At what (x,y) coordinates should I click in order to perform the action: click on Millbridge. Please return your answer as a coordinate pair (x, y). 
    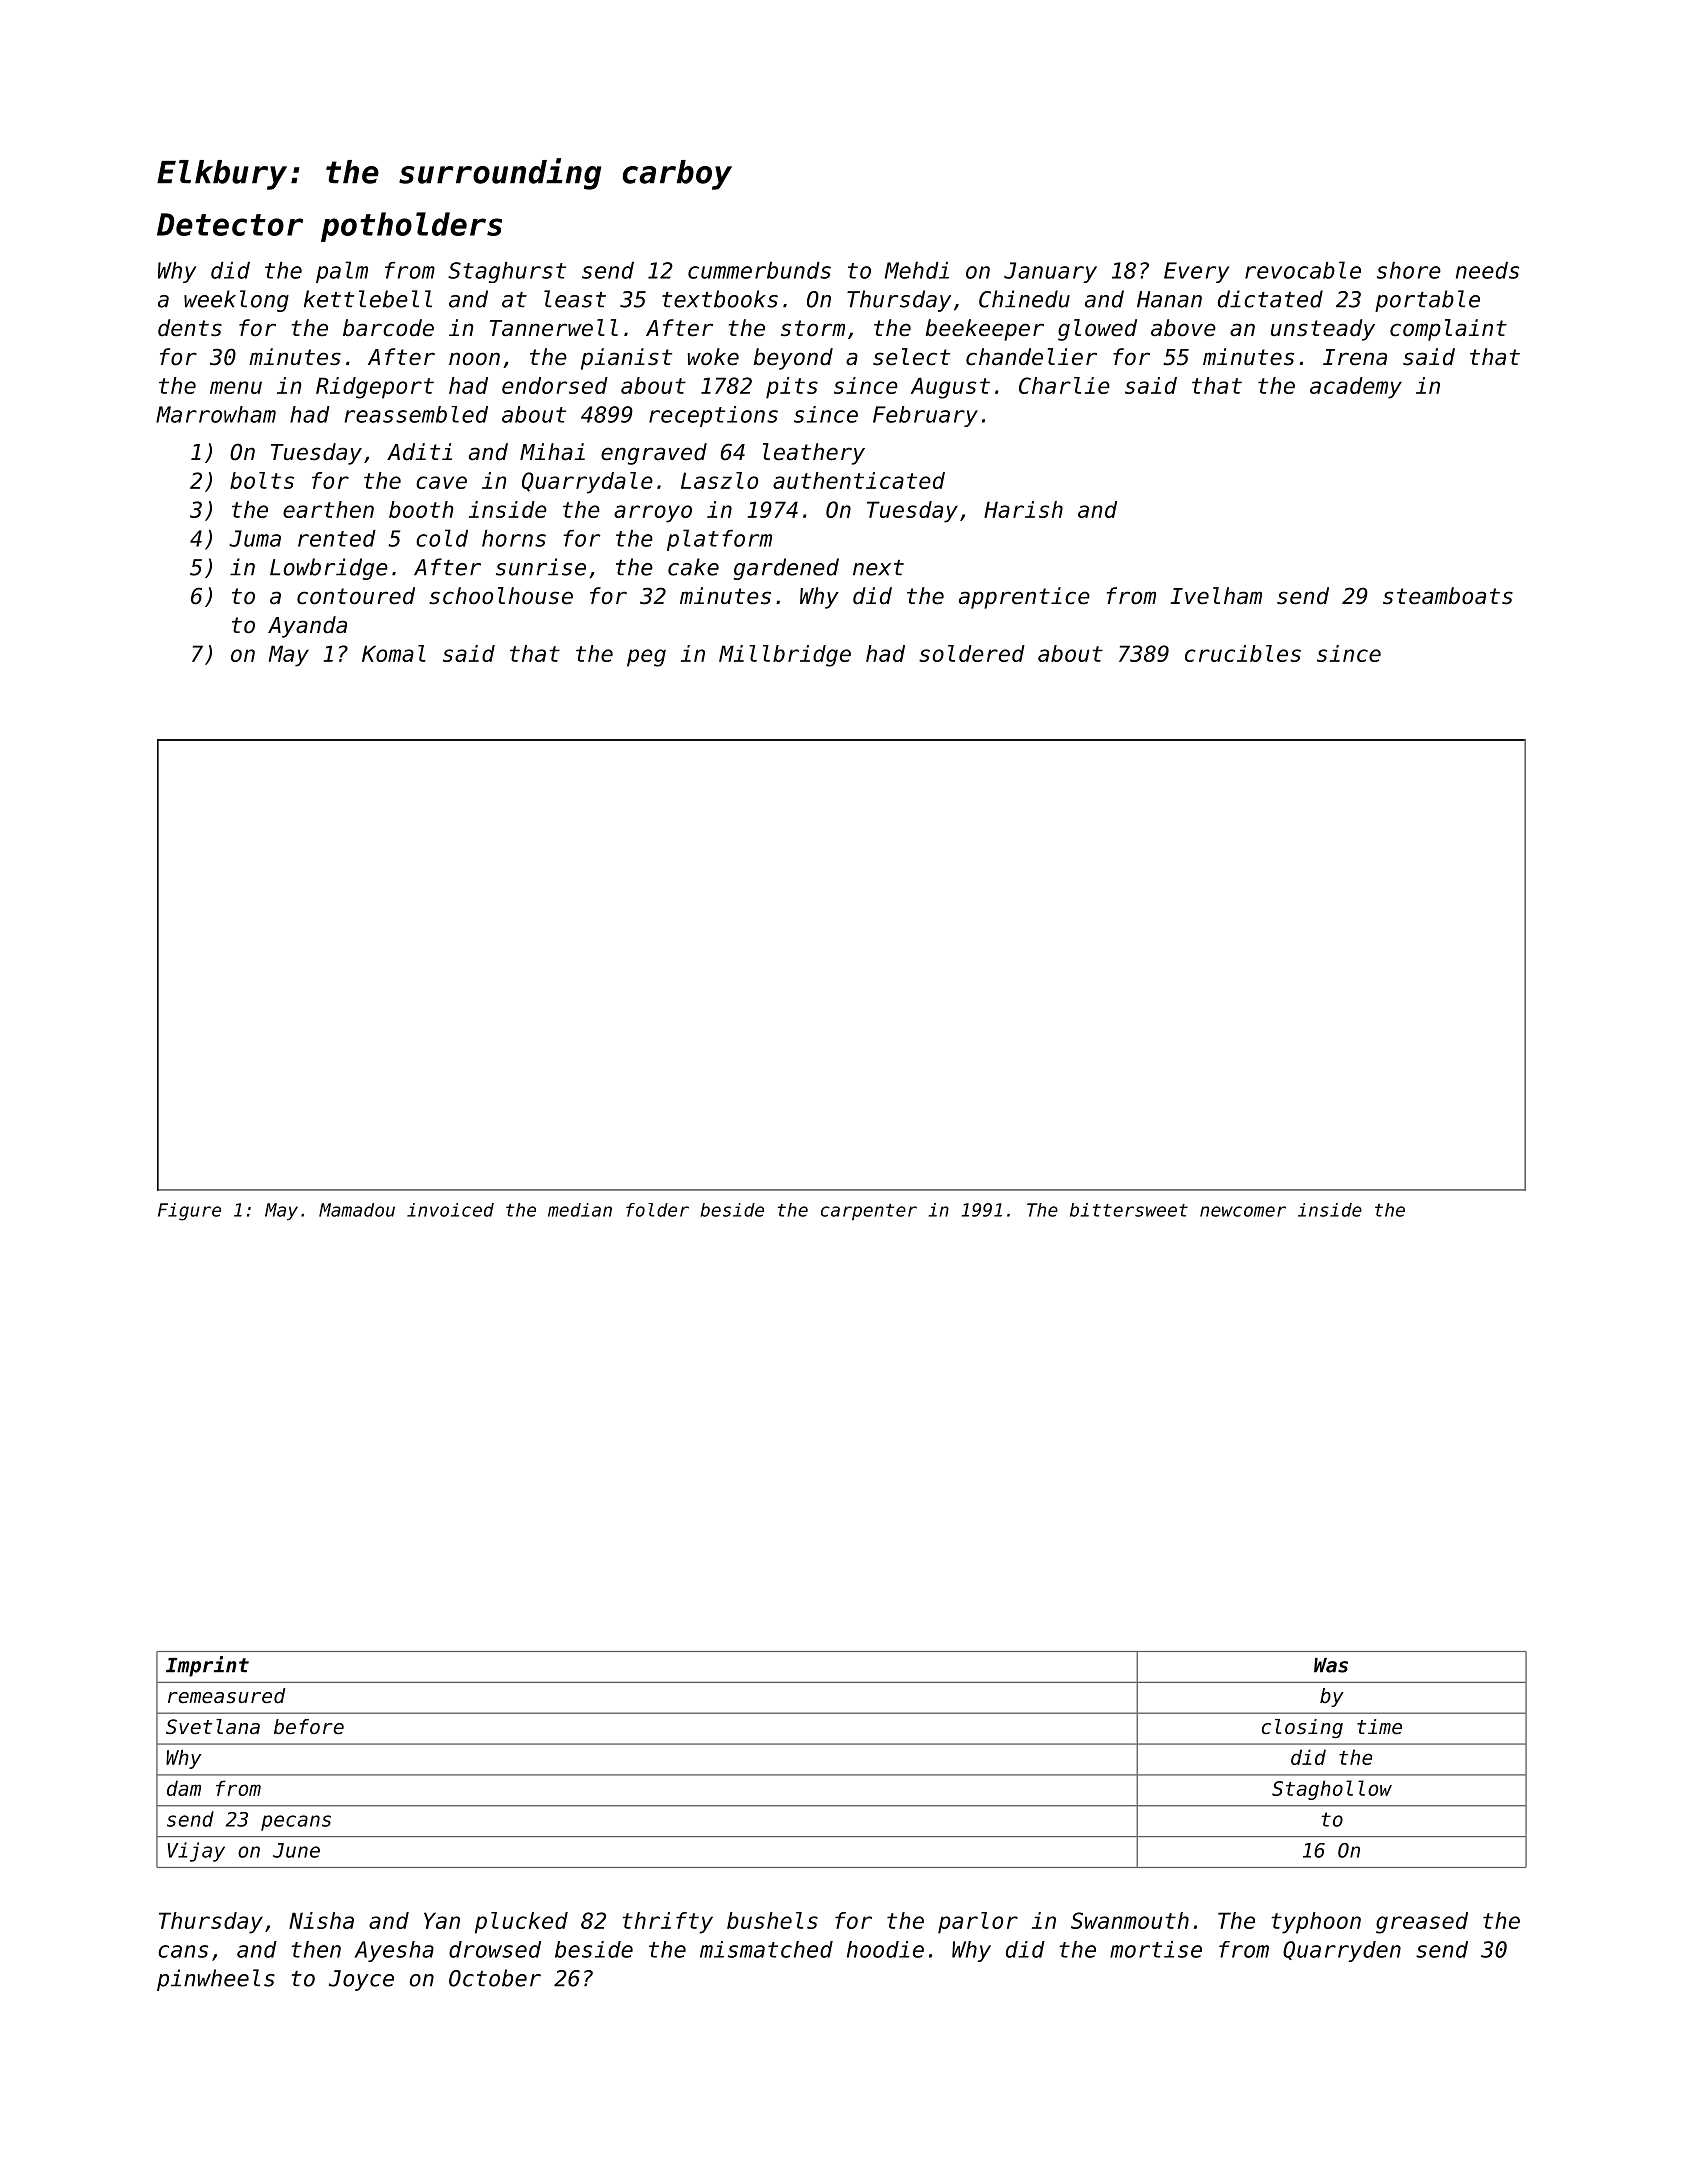
    Looking at the image, I should click on (785, 656).
